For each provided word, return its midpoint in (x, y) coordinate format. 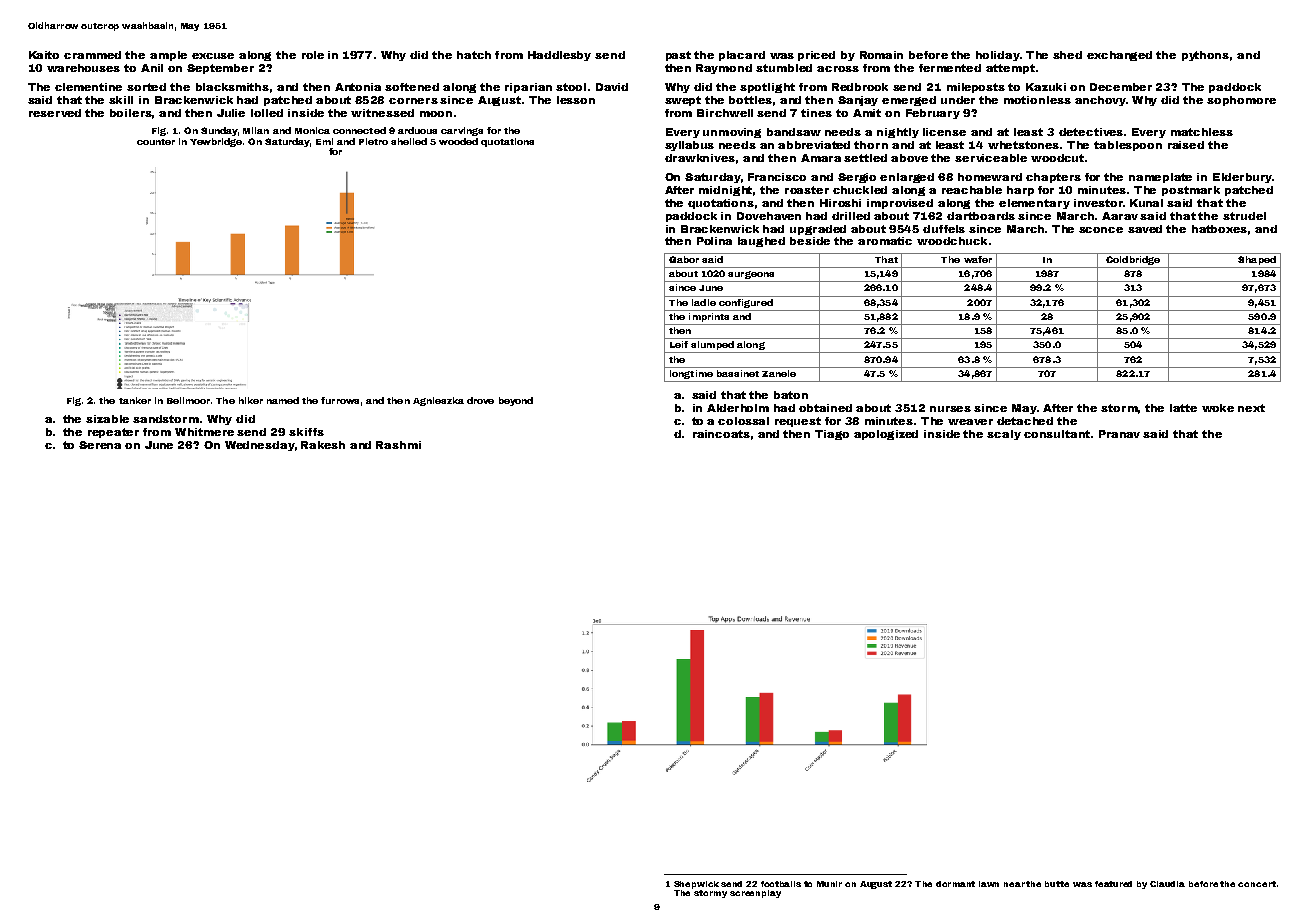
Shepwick (696, 885)
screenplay (755, 894)
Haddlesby (559, 56)
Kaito (44, 55)
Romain (881, 55)
